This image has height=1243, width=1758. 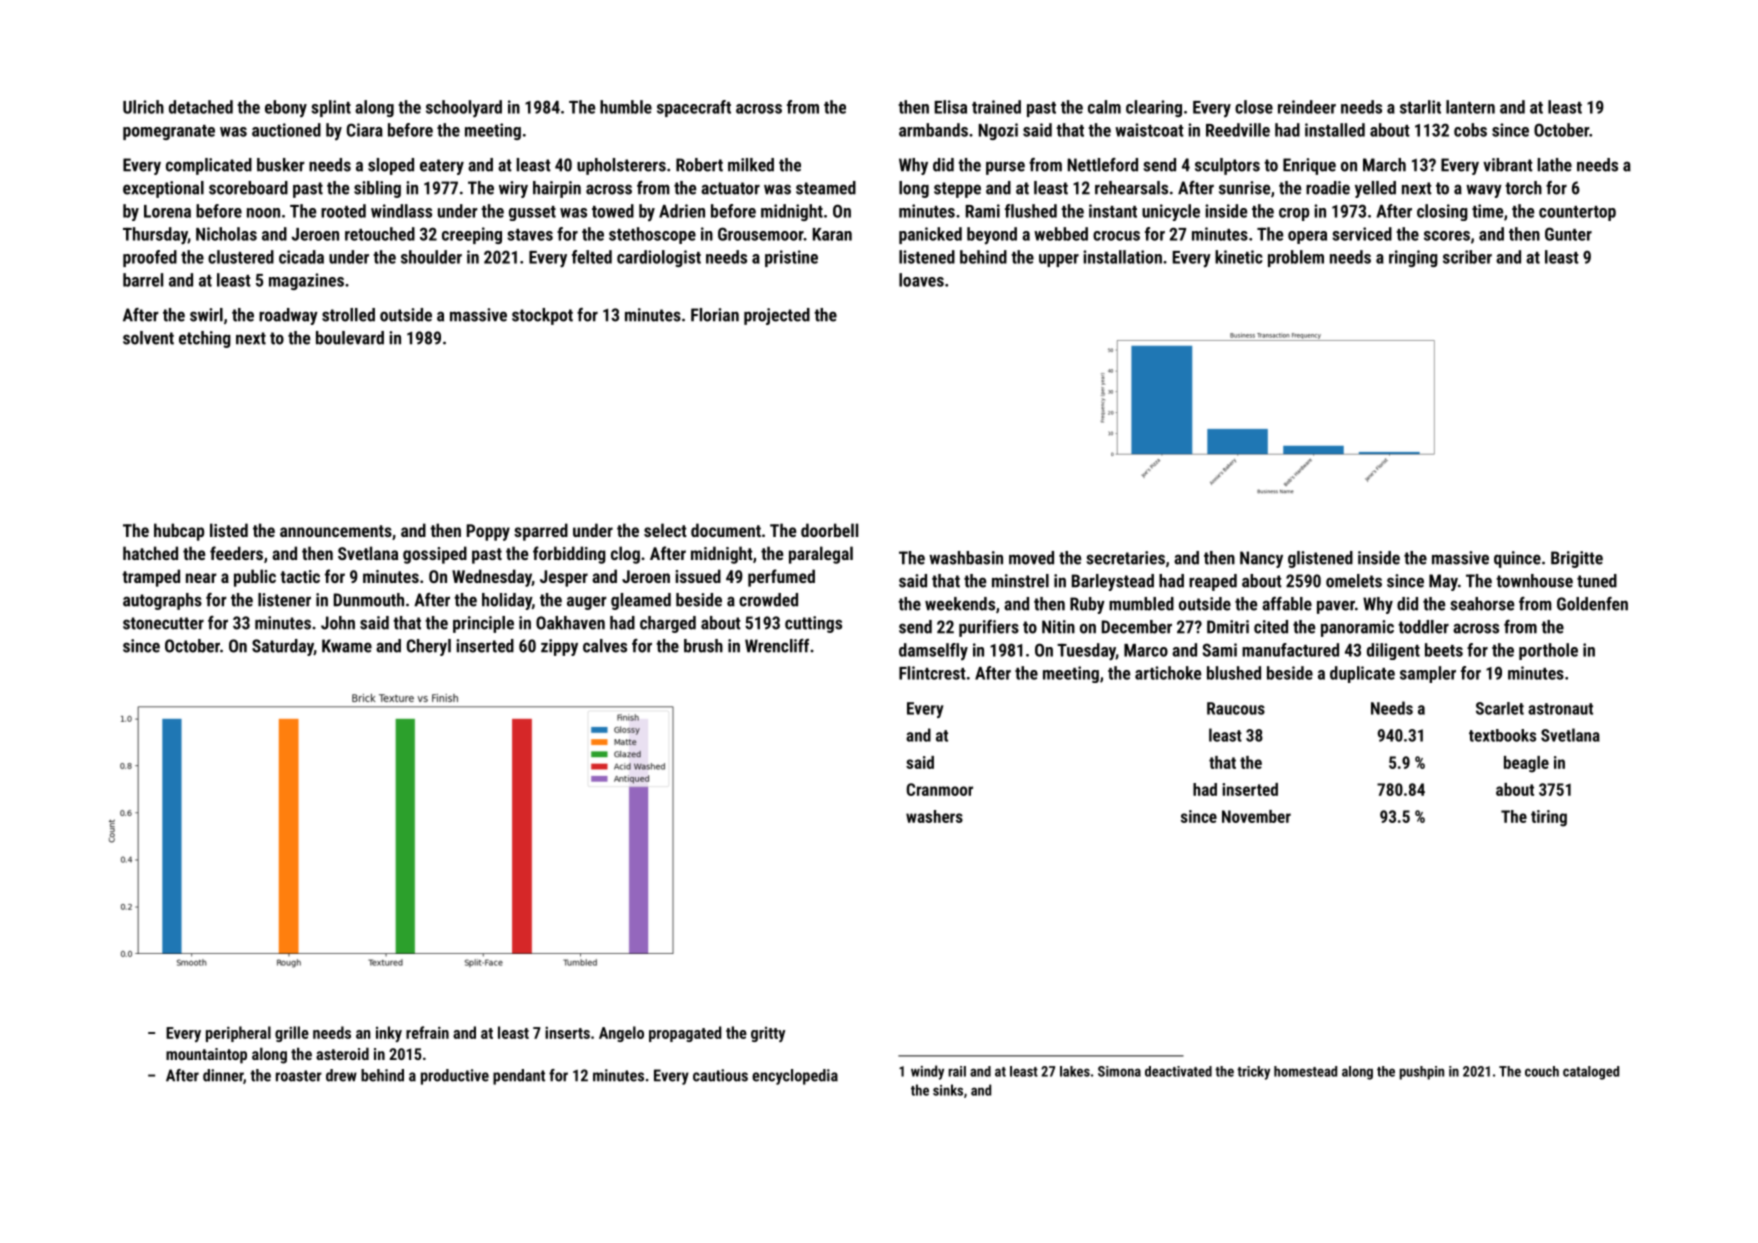 I want to click on etching, so click(x=205, y=339).
